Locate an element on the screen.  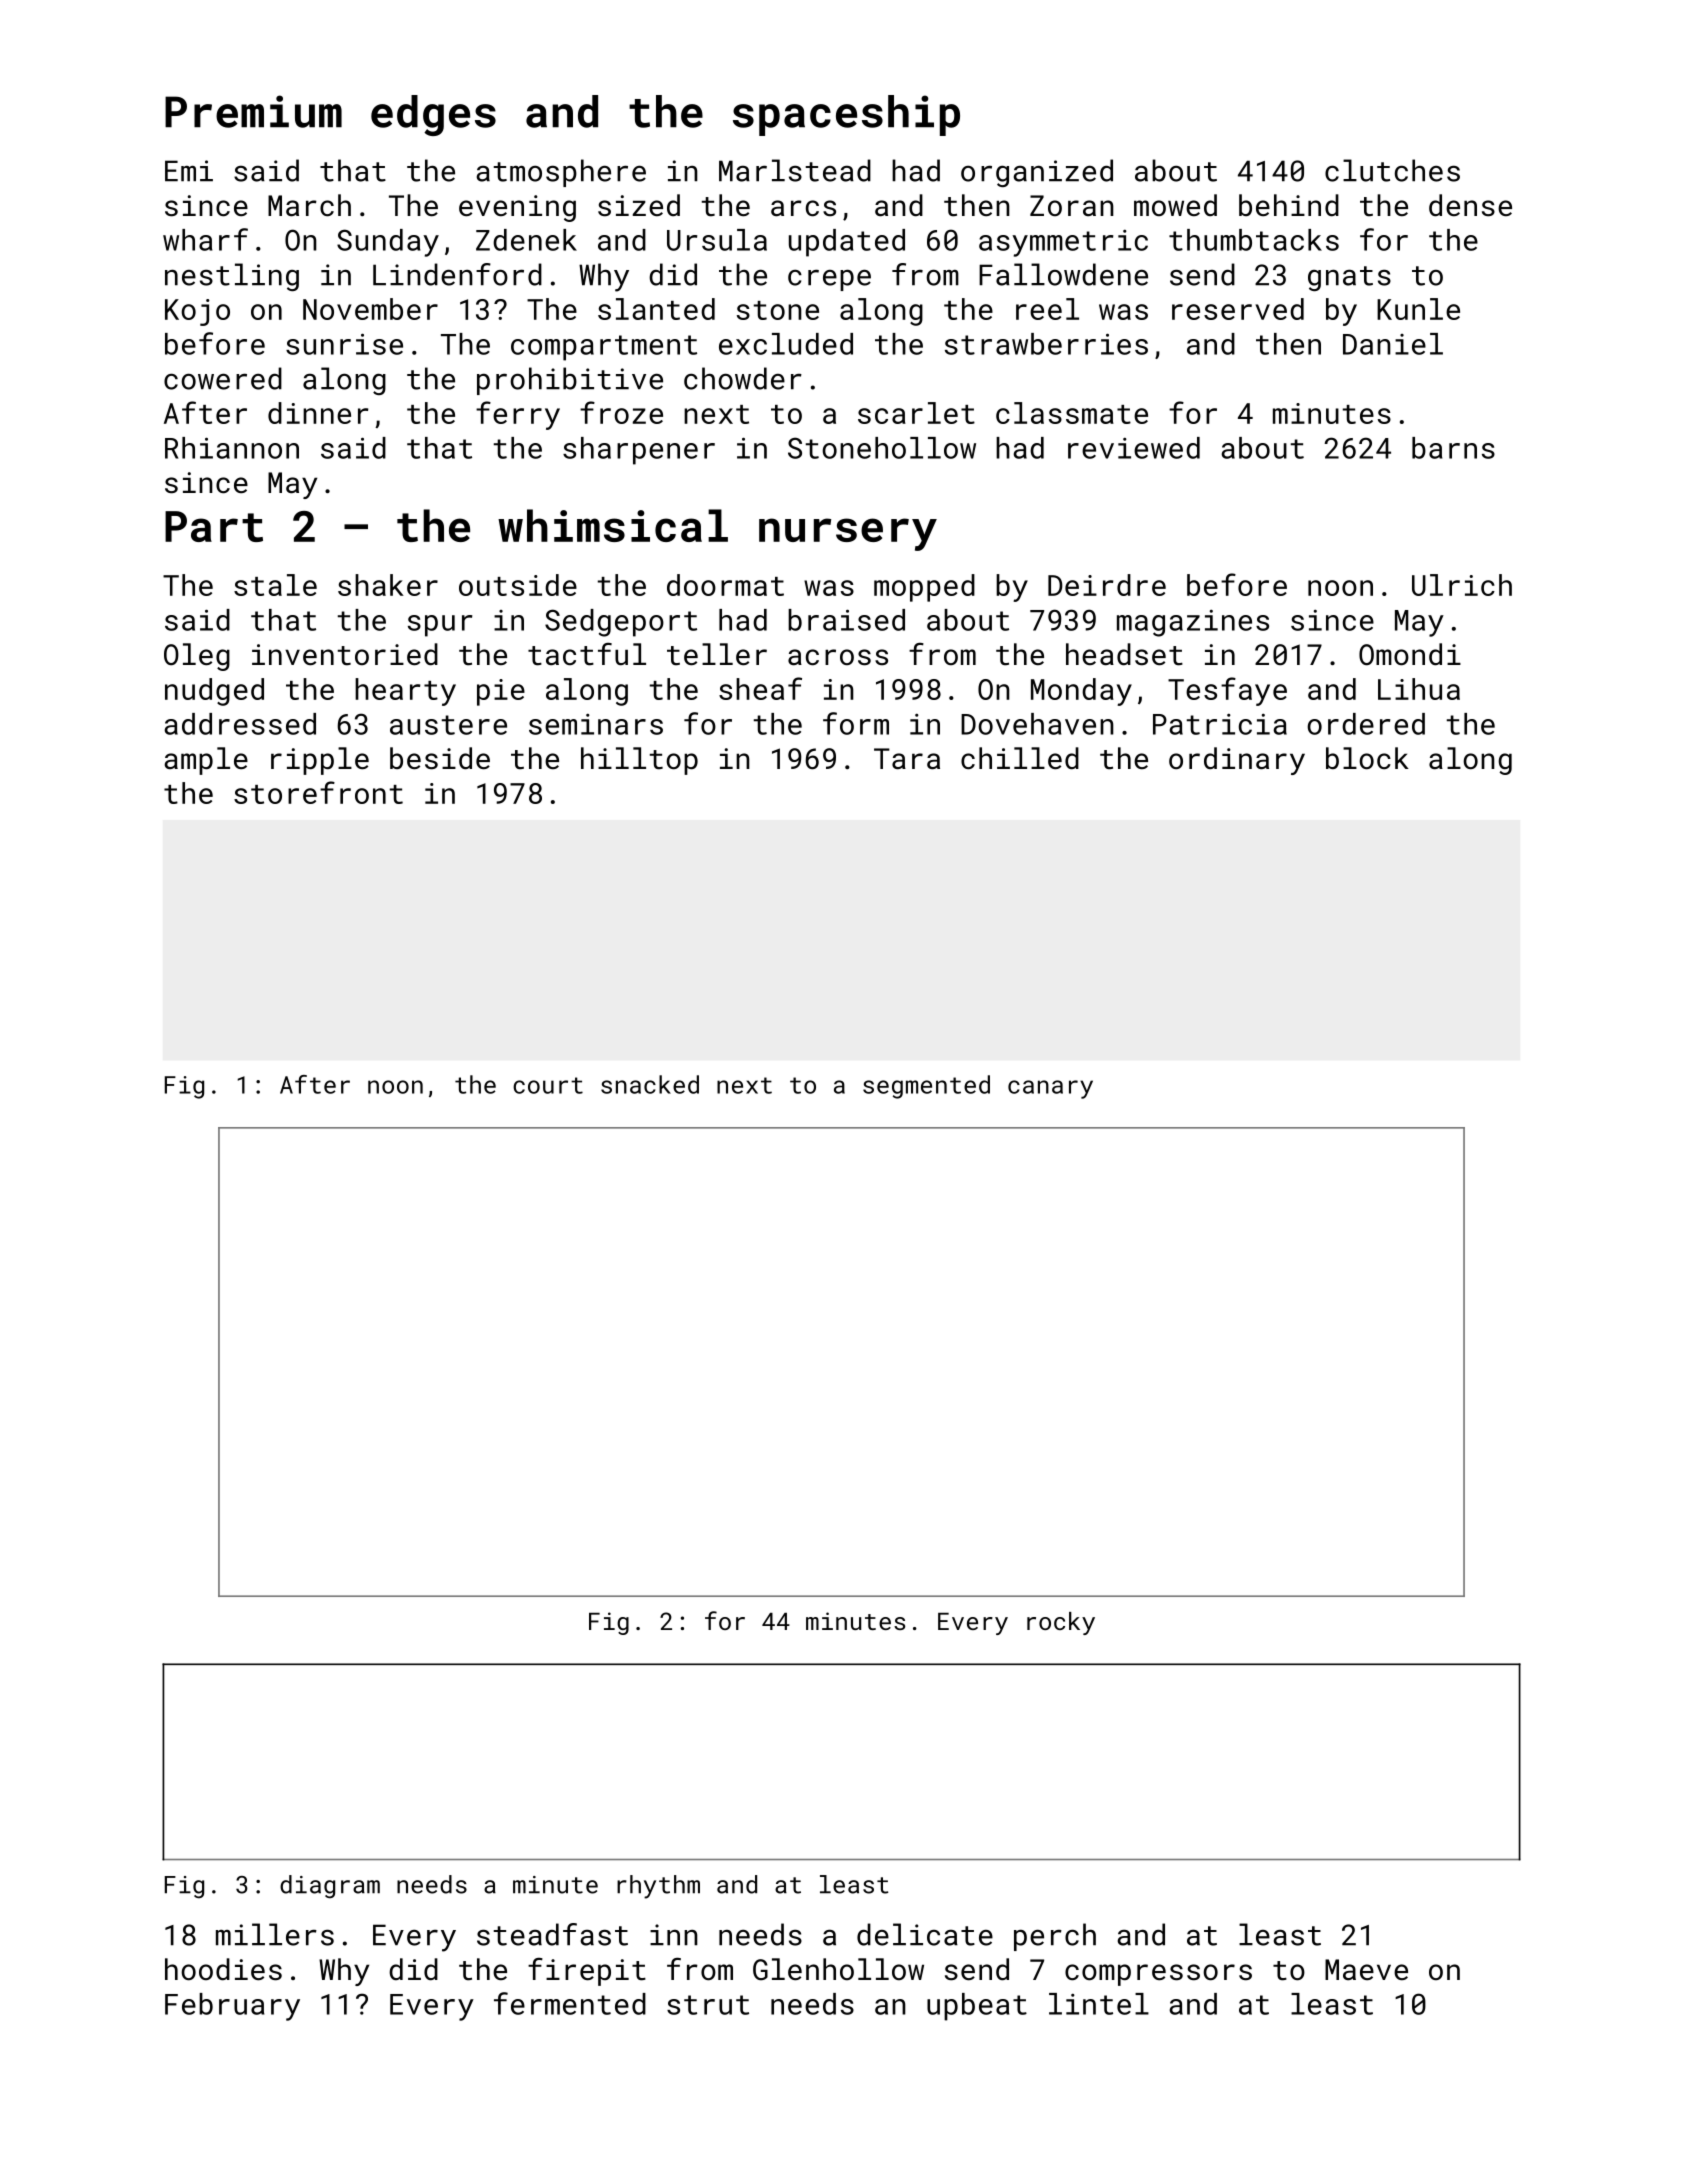
magazines is located at coordinates (1193, 623).
